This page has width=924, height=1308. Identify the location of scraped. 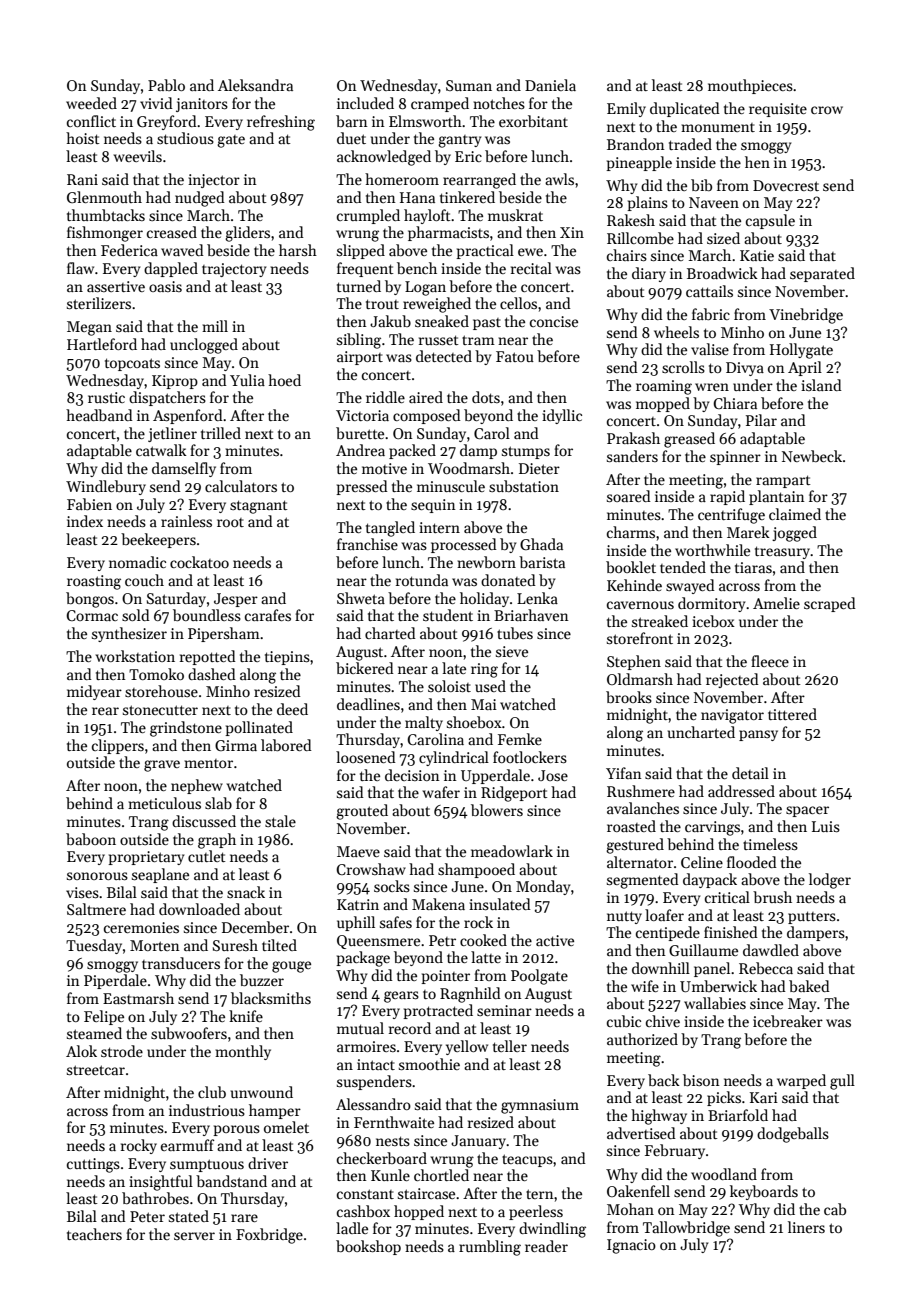
(830, 604).
